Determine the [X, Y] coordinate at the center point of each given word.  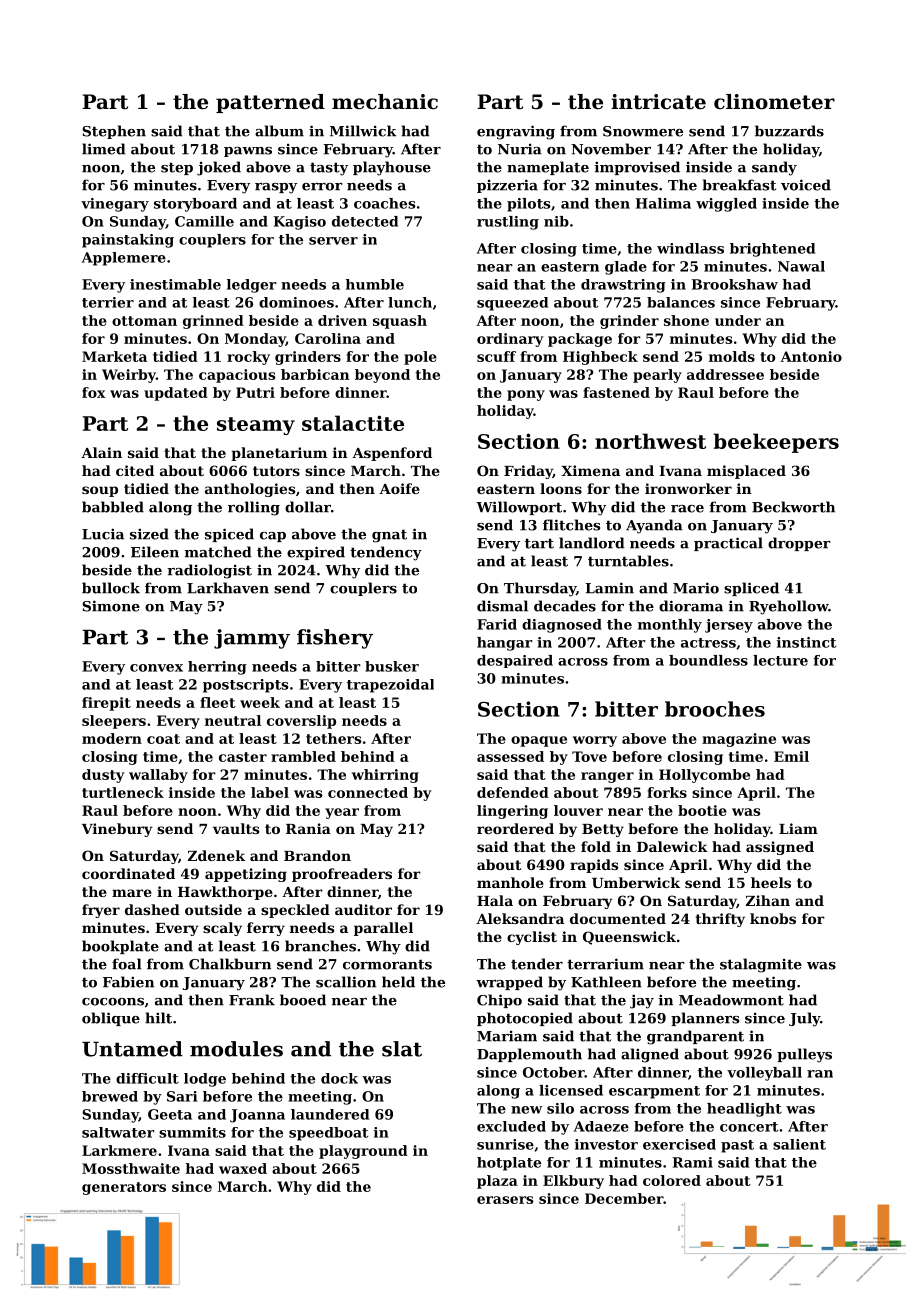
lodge [205, 1080]
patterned [270, 103]
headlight [744, 1110]
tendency [386, 553]
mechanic [385, 102]
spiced [229, 535]
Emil [791, 756]
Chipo [499, 1001]
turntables [628, 561]
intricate [658, 102]
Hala [495, 900]
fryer [101, 911]
